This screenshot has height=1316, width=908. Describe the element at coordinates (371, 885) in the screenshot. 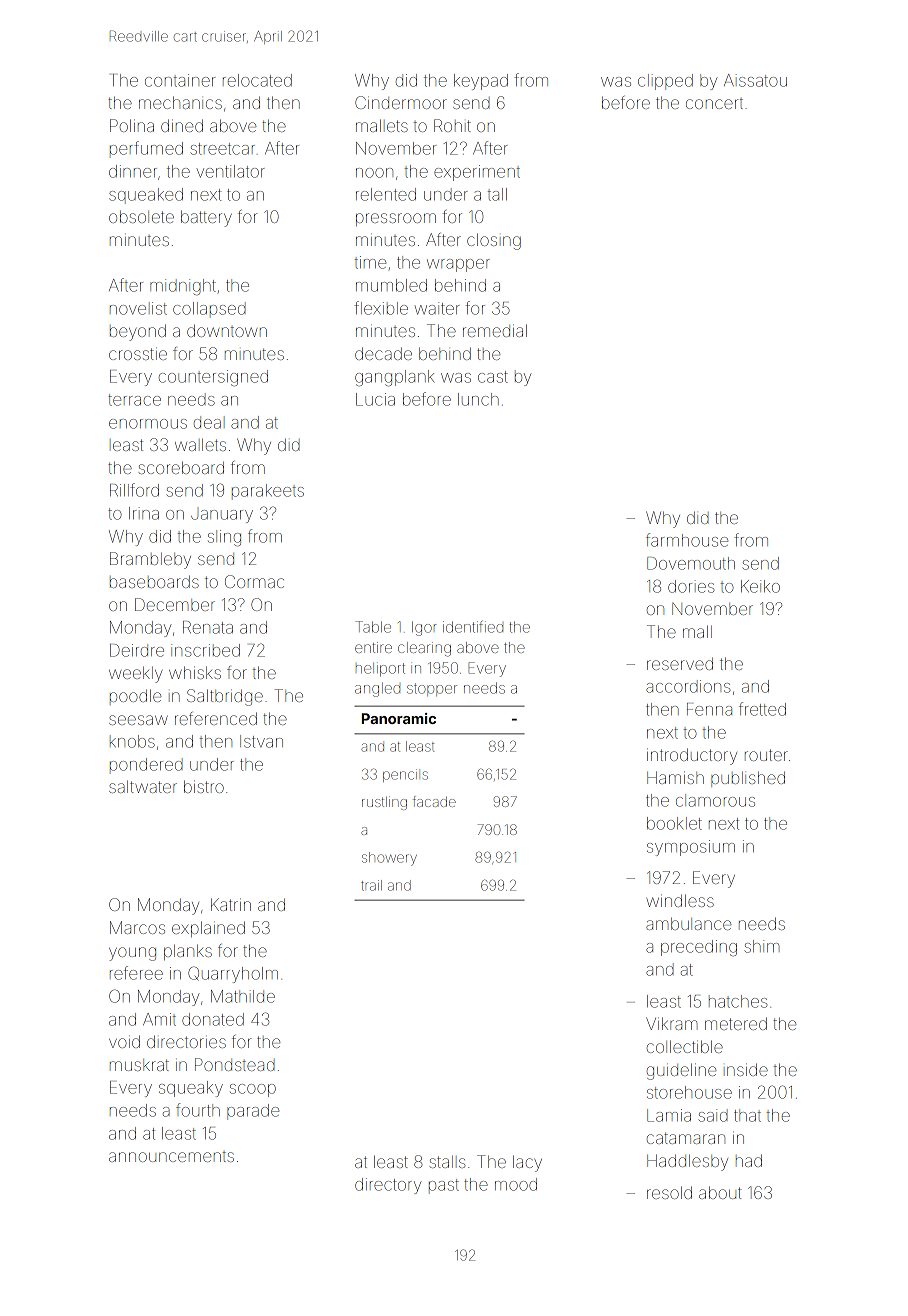

I see `trail` at that location.
